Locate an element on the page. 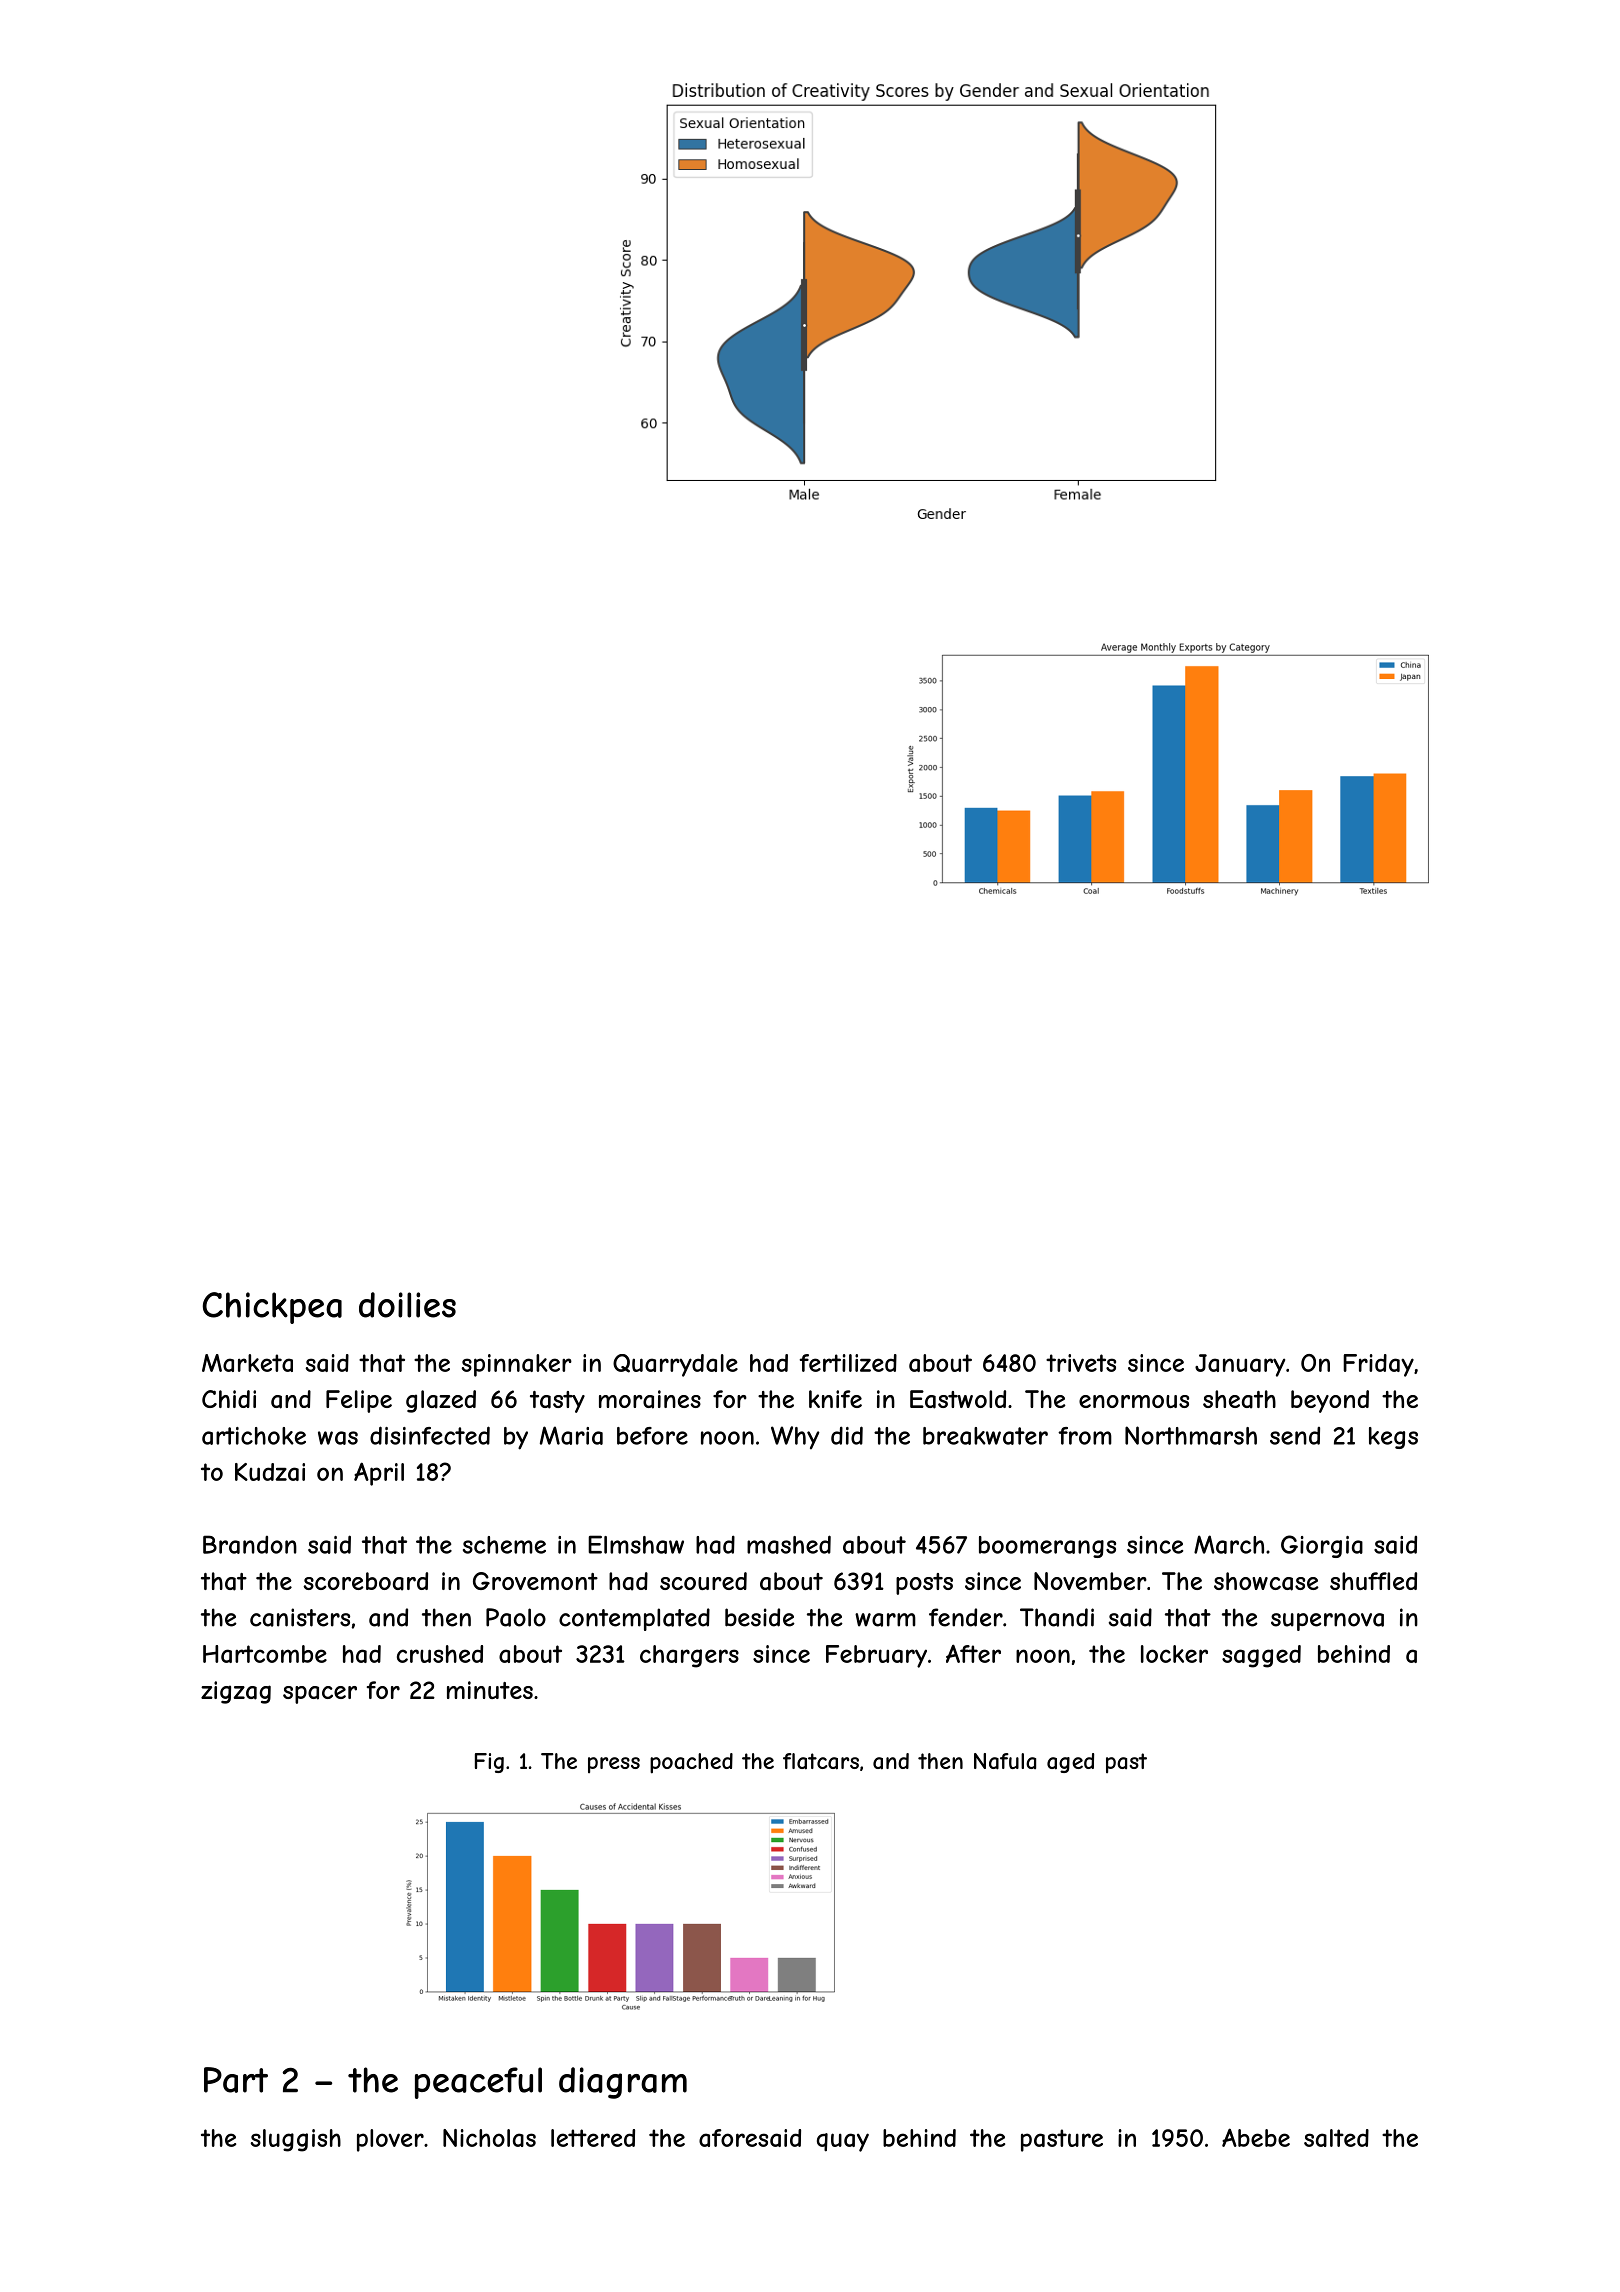 Image resolution: width=1620 pixels, height=2292 pixels. minutes is located at coordinates (490, 1690).
